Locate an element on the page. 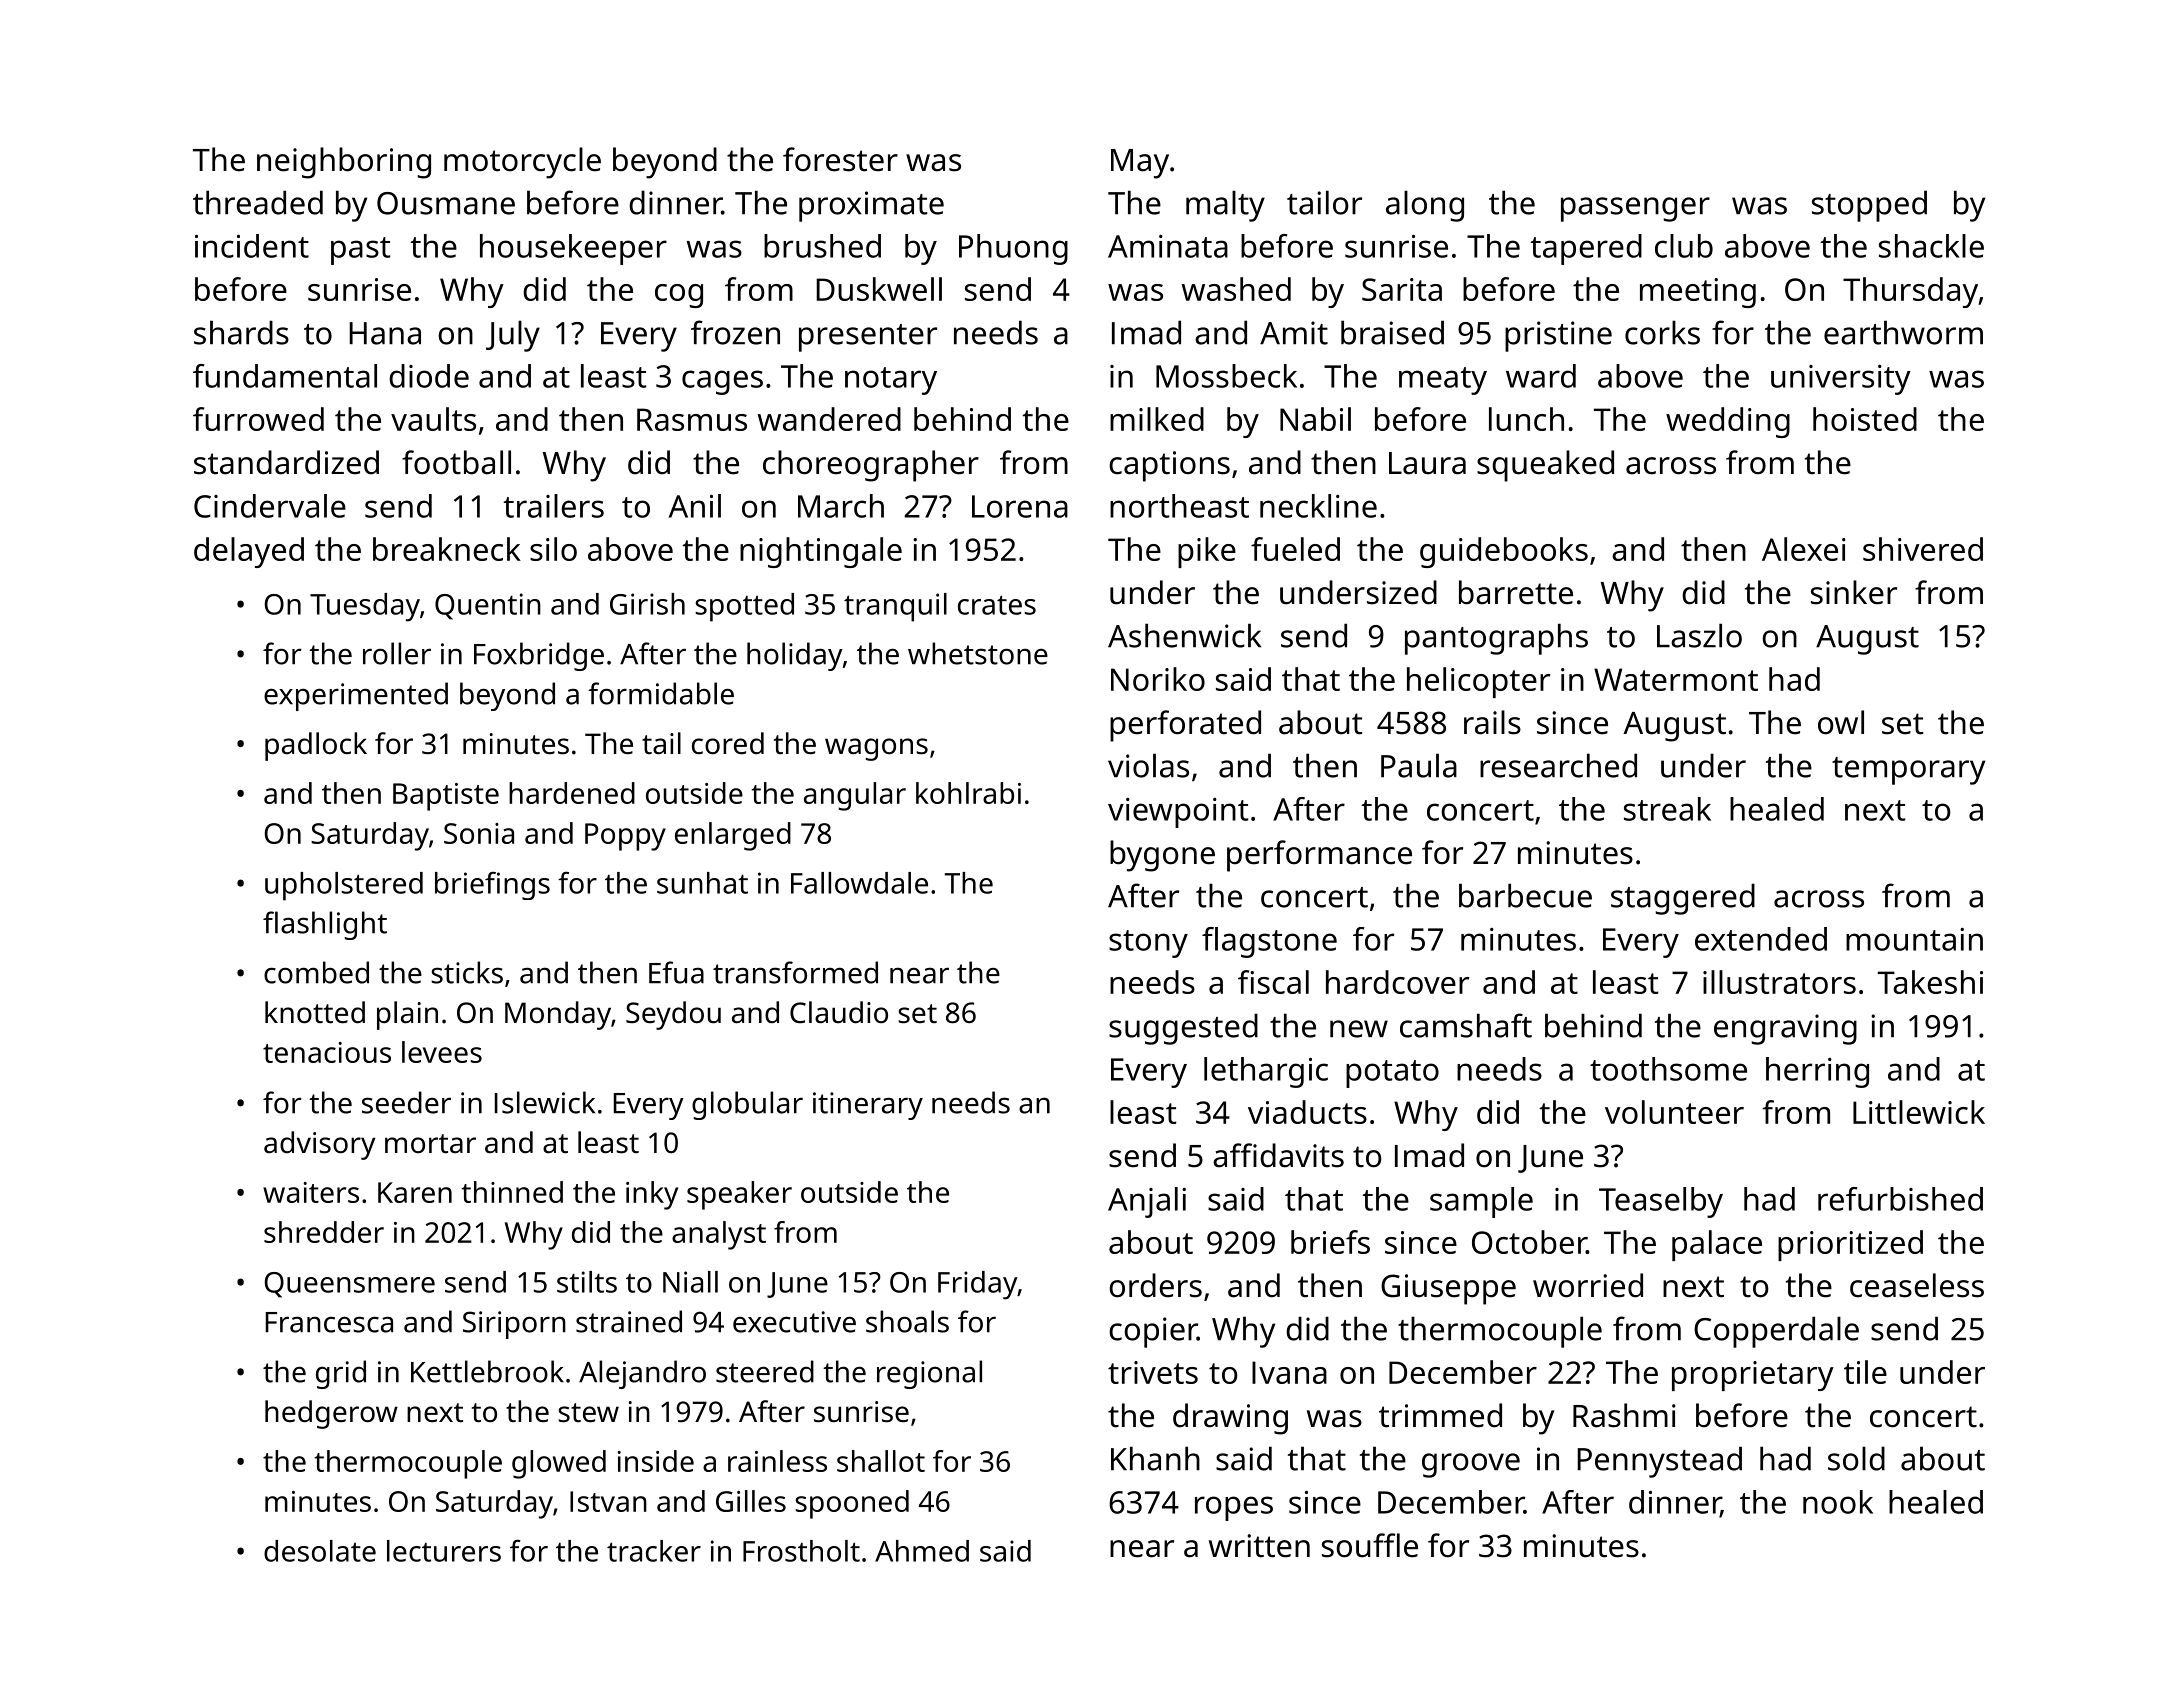 This page has width=2178, height=1683. staggered is located at coordinates (1683, 899).
